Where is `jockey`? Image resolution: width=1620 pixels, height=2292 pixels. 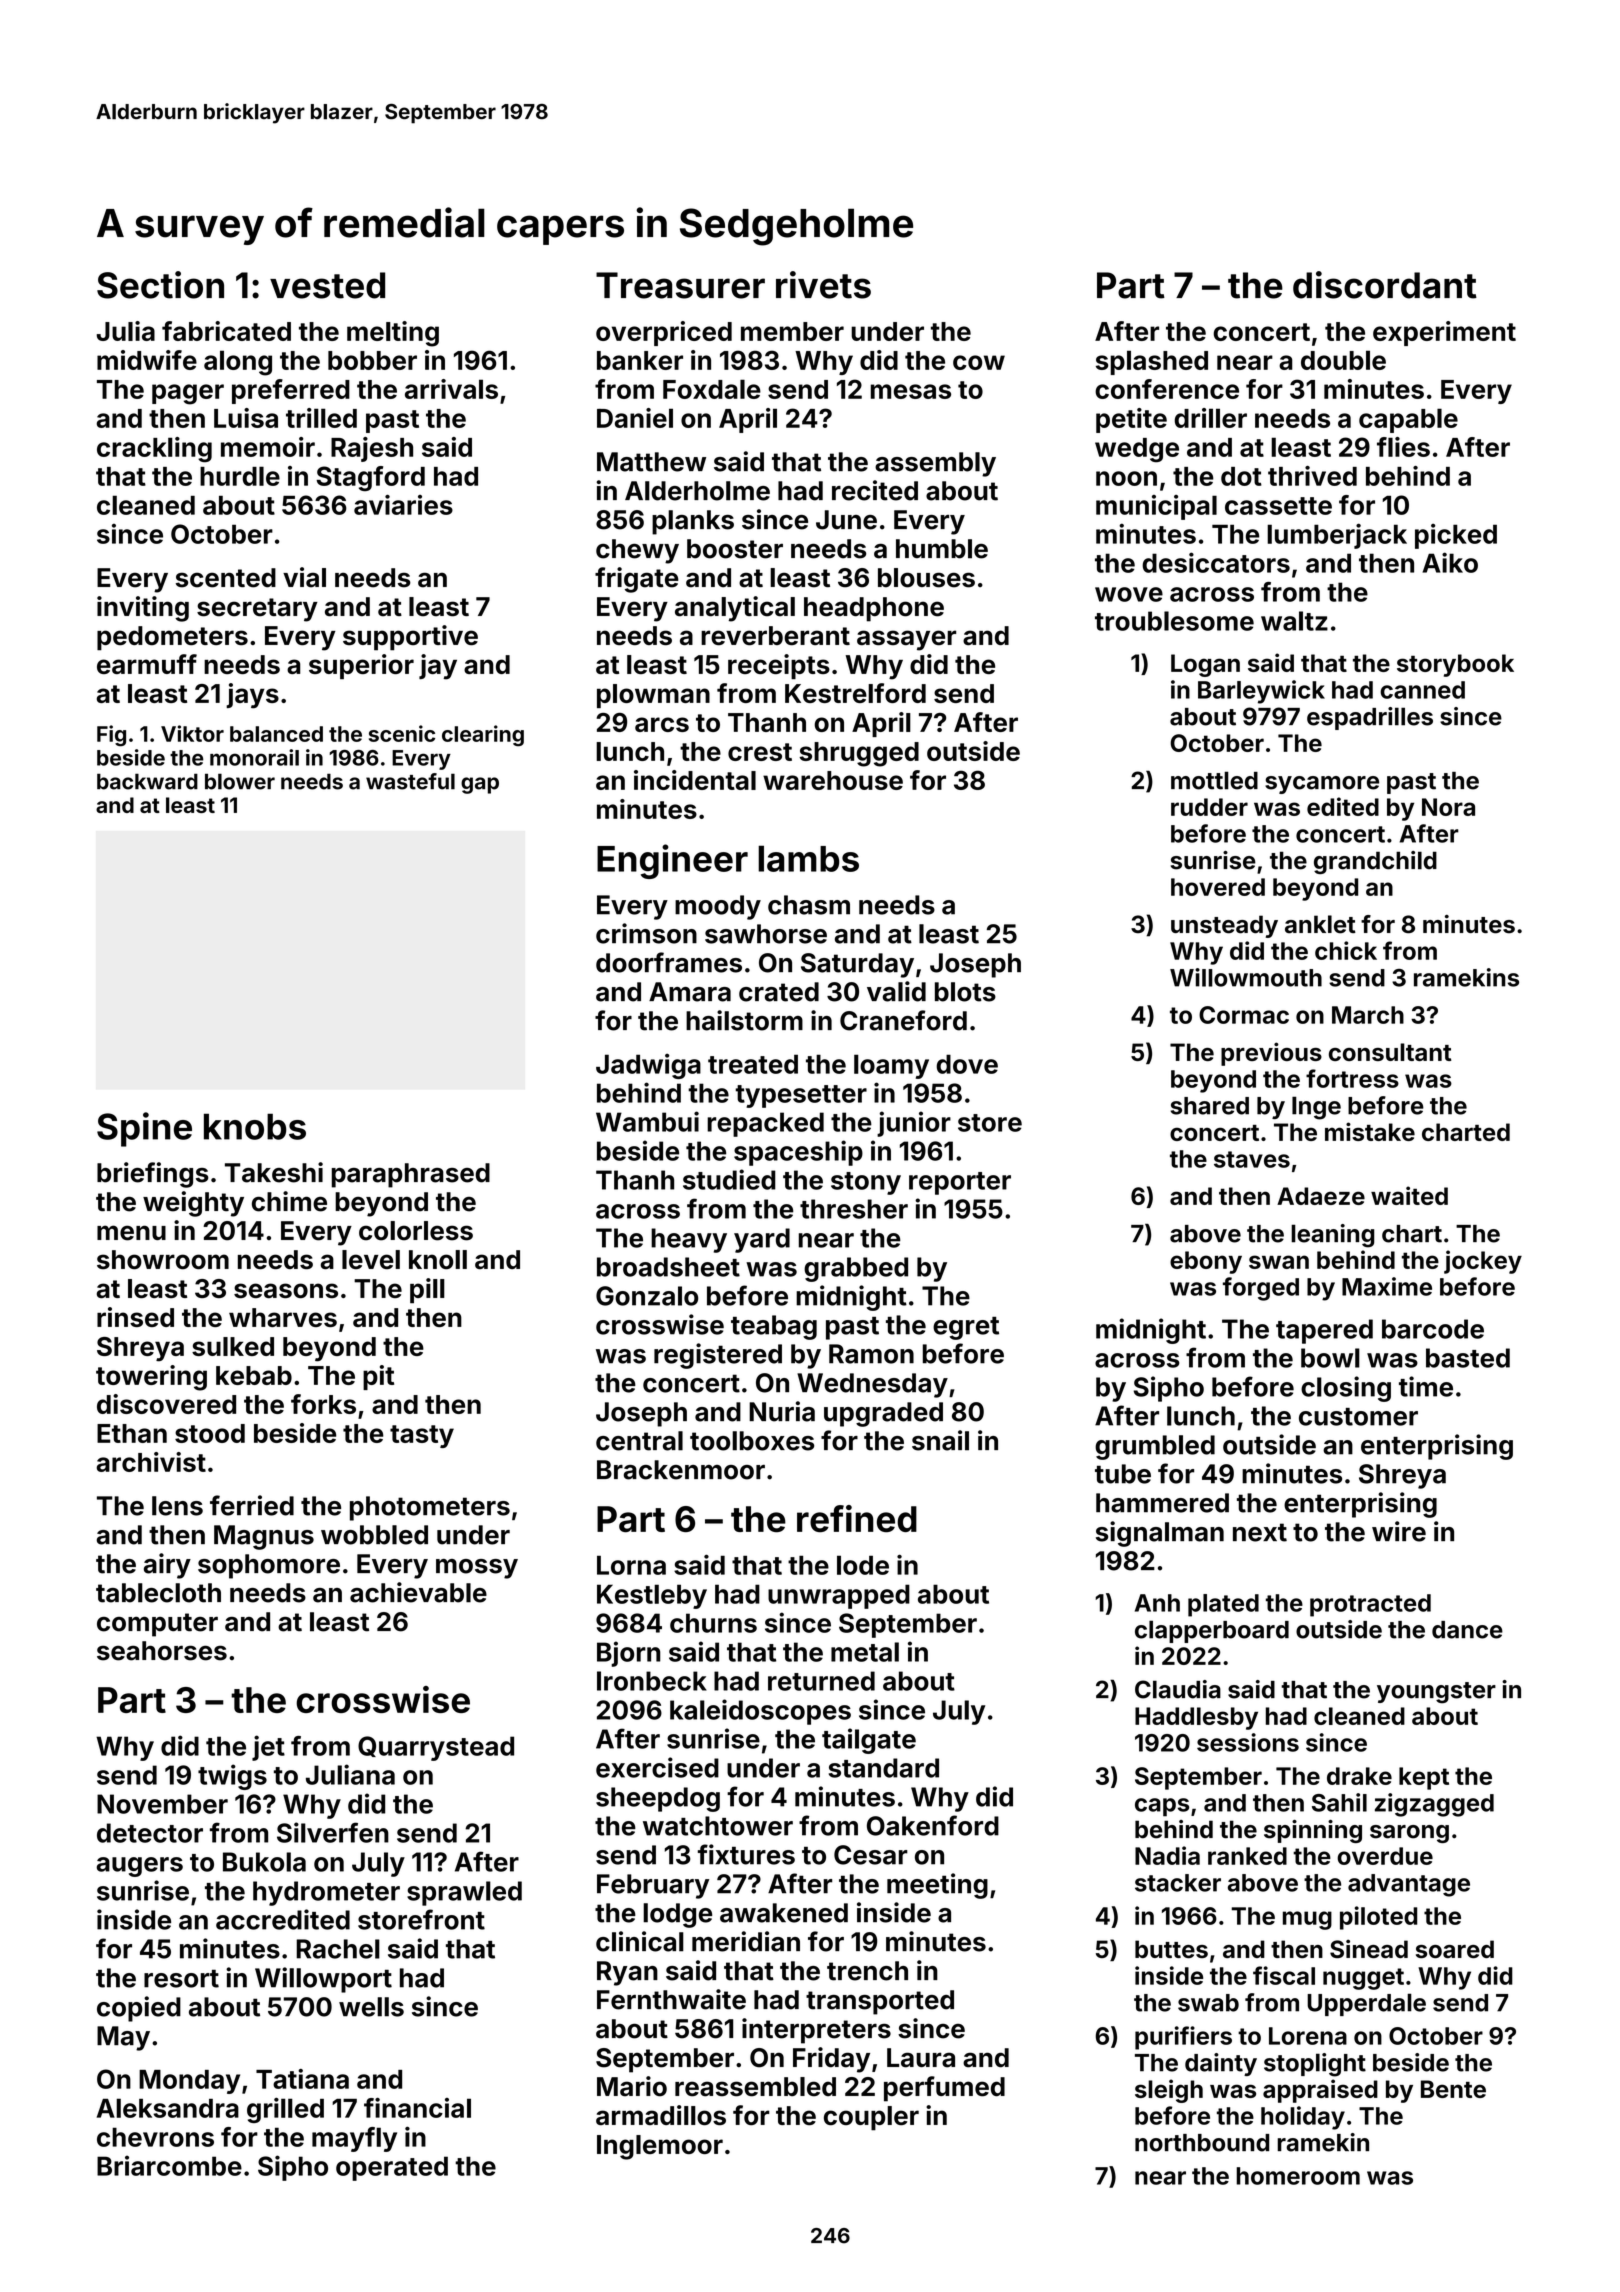
jockey is located at coordinates (1483, 1262).
